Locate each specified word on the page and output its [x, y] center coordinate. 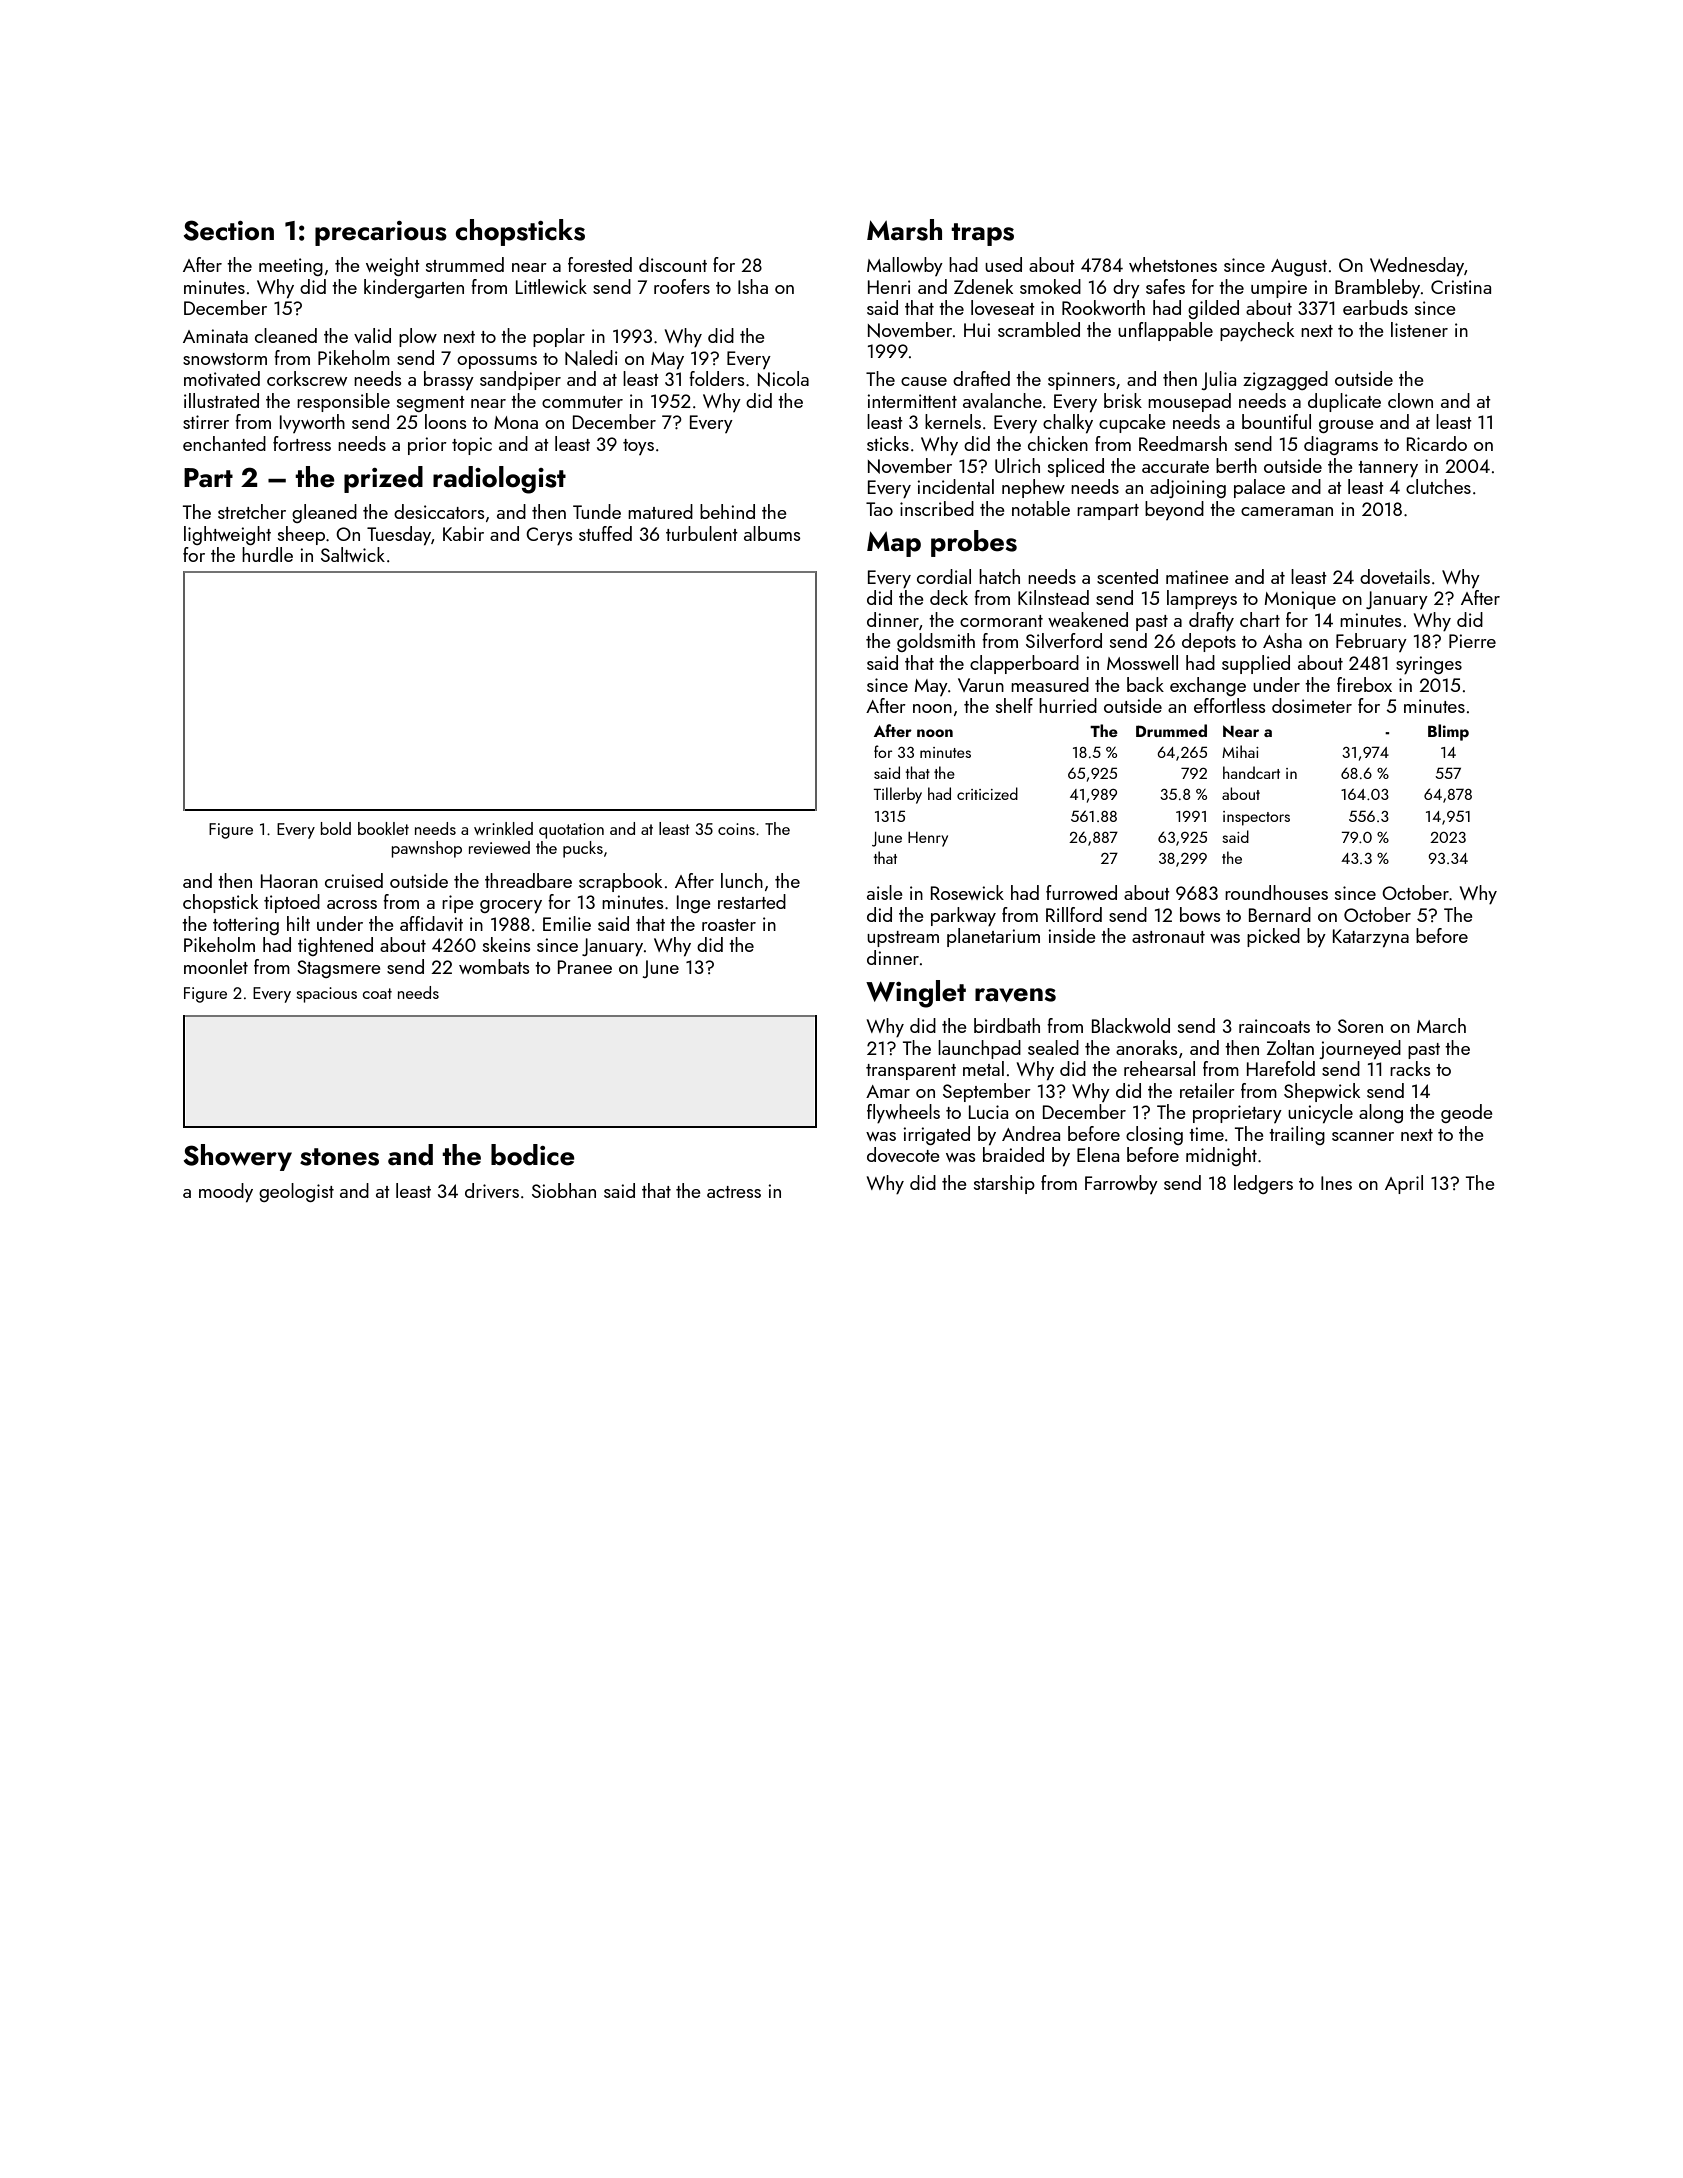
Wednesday [1417, 266]
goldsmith [936, 642]
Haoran [289, 881]
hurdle [267, 554]
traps [982, 234]
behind [727, 511]
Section [228, 230]
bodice [533, 1155]
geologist [296, 1192]
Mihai [1240, 751]
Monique [1300, 600]
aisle [885, 892]
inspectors [1256, 818]
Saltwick [353, 554]
